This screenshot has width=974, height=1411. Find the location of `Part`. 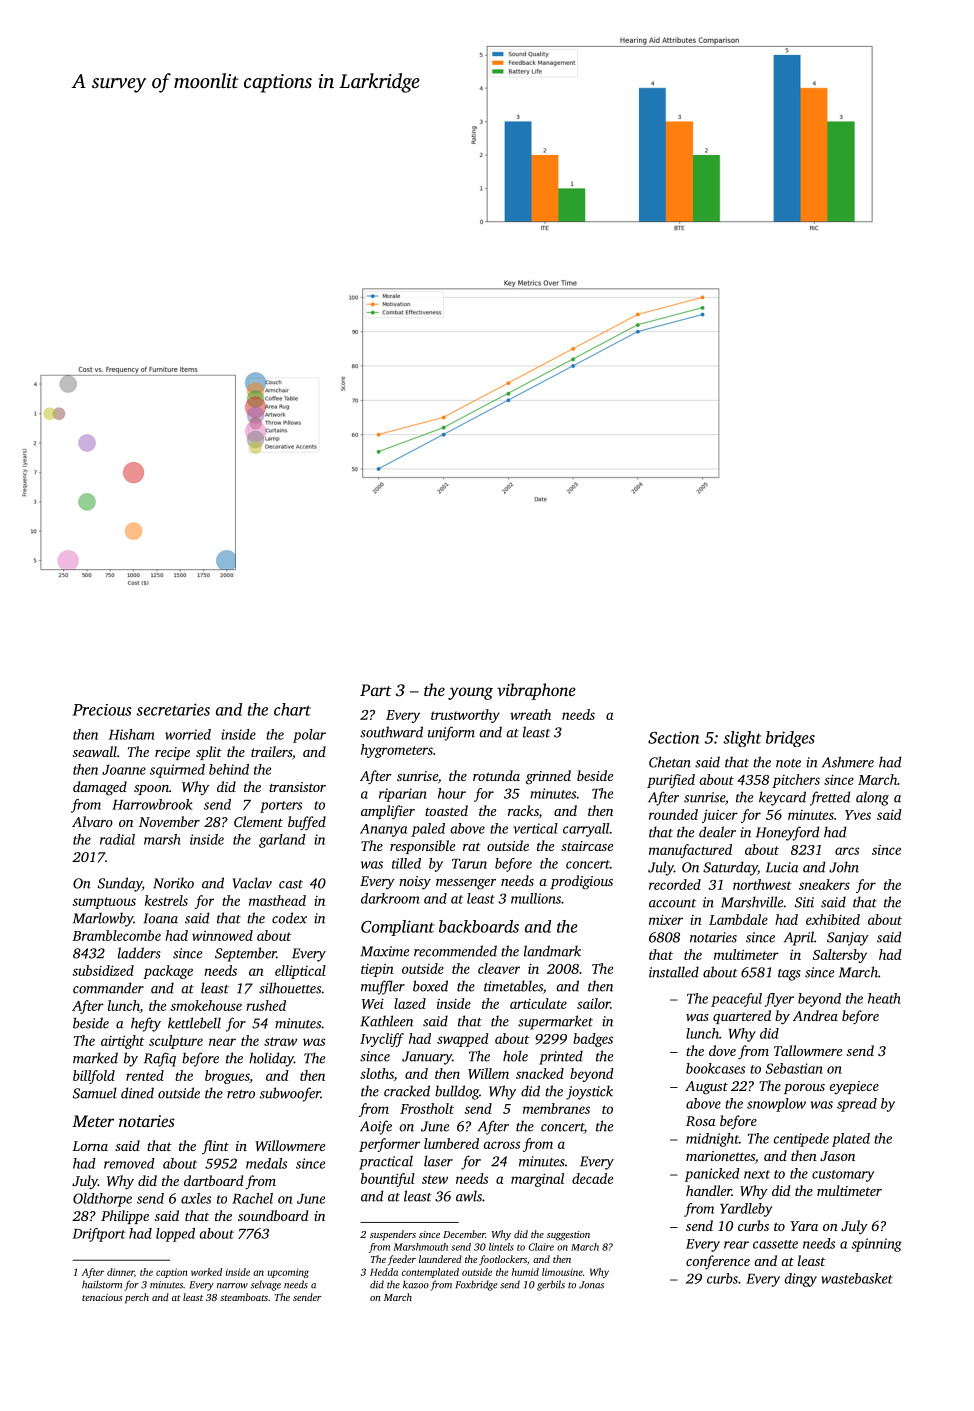

Part is located at coordinates (376, 690).
